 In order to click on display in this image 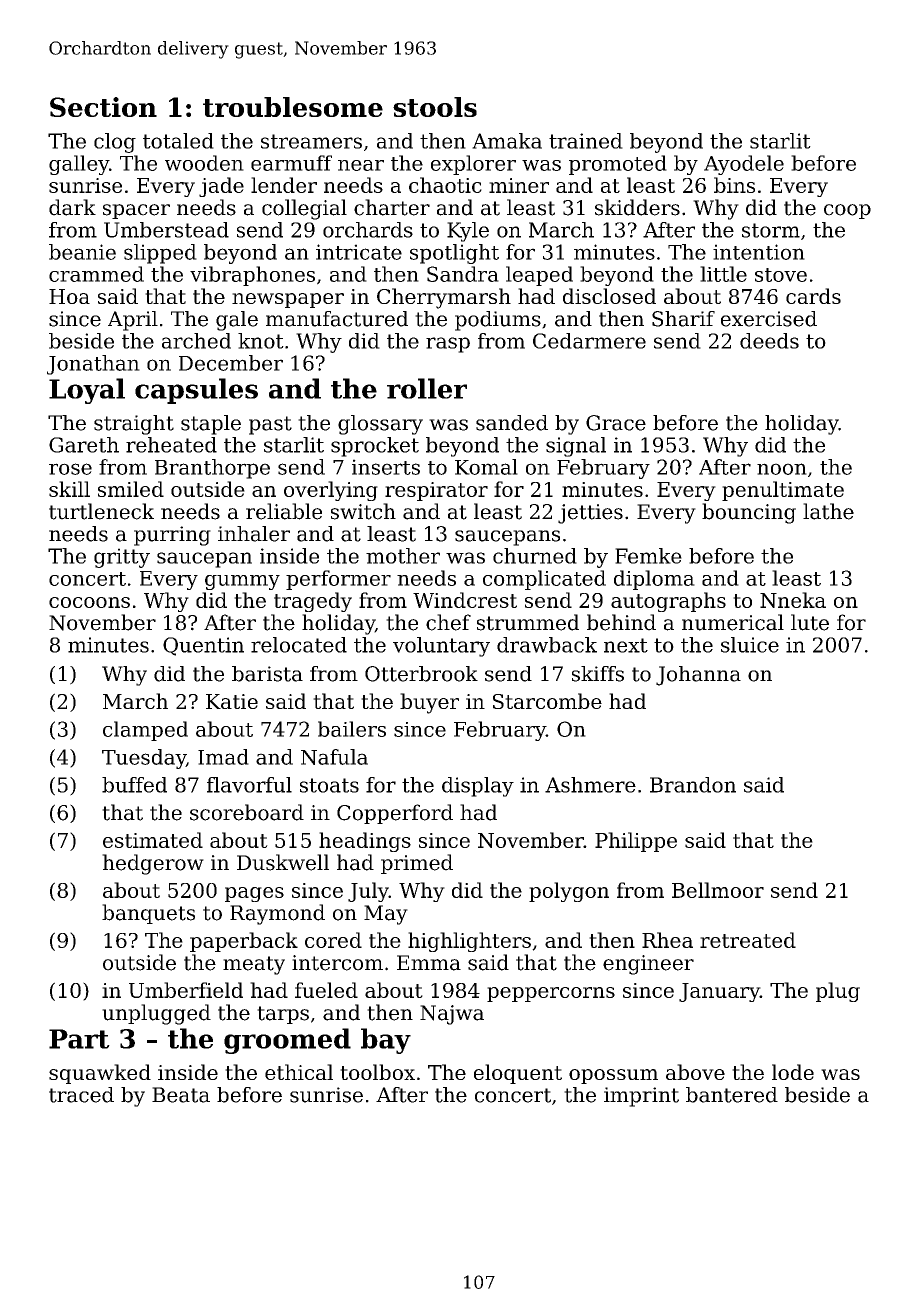, I will do `click(478, 787)`.
